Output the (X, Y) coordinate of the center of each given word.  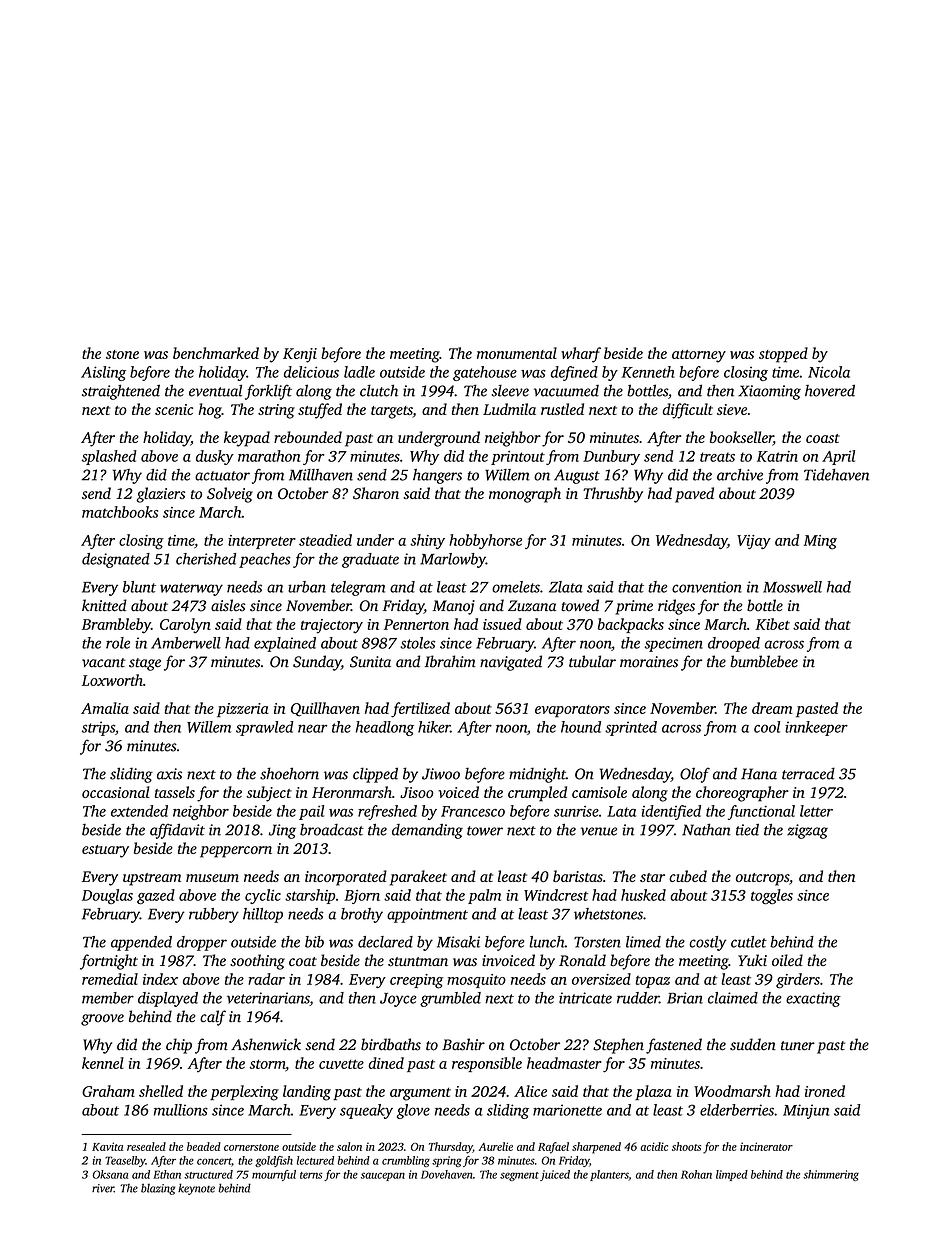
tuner (798, 1046)
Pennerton (416, 624)
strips (98, 728)
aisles (228, 605)
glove (413, 1111)
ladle (359, 372)
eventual (215, 390)
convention (707, 587)
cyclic (263, 896)
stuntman (418, 962)
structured (208, 1174)
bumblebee (764, 661)
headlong (385, 728)
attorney (699, 356)
